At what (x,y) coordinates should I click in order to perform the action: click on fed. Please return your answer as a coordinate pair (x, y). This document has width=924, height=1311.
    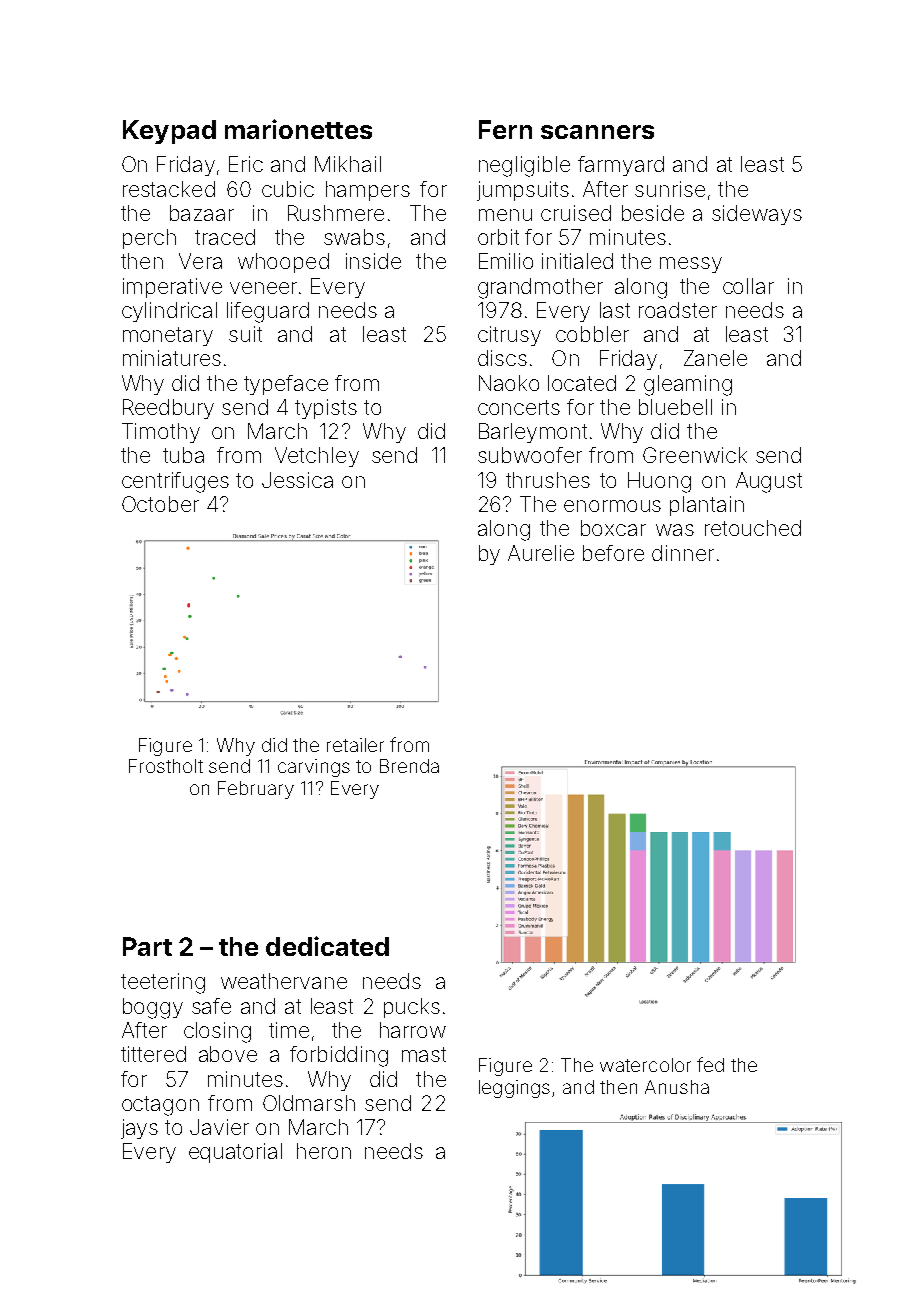
    Looking at the image, I should click on (710, 1064).
